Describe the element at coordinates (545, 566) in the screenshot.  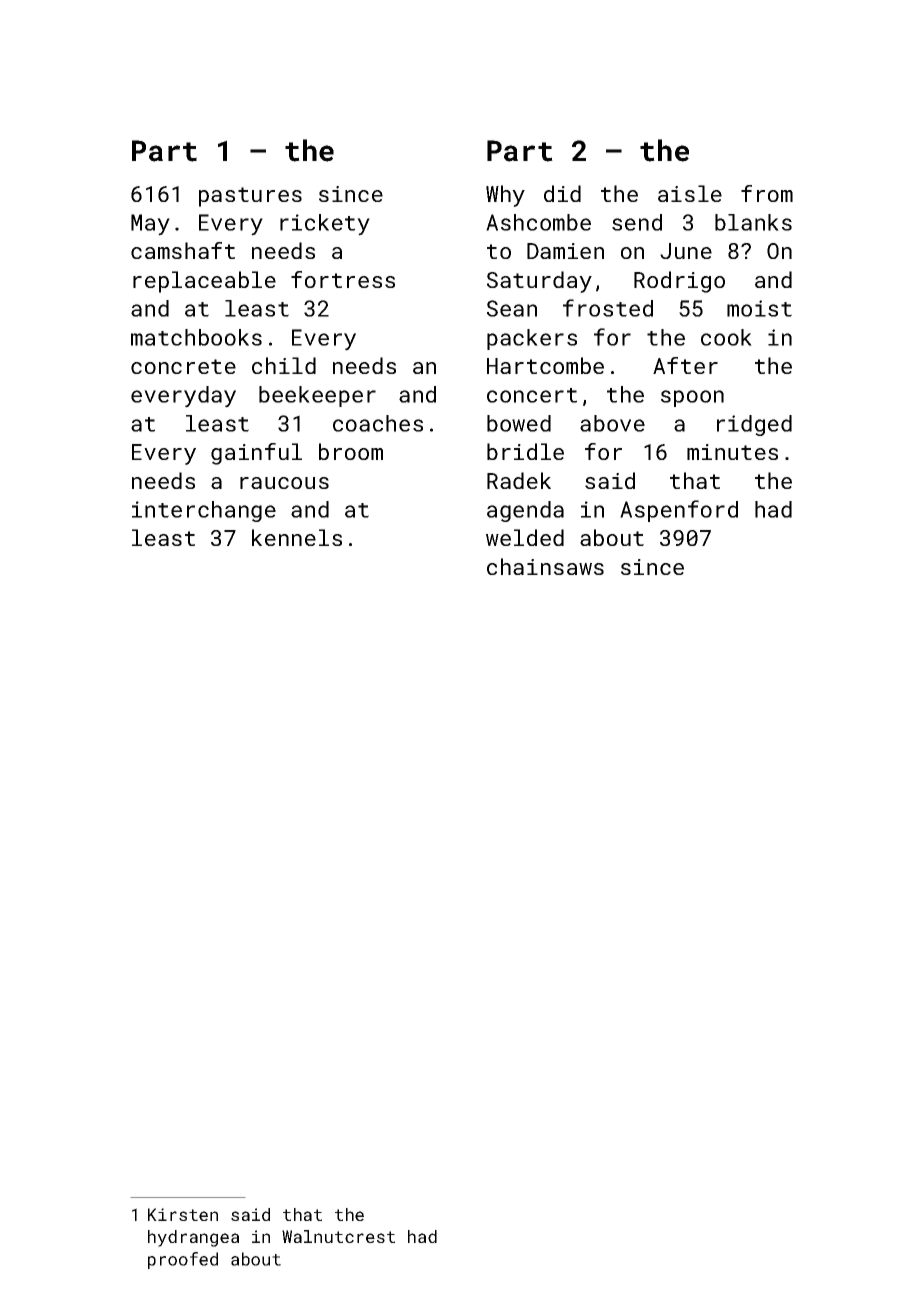
I see `chainsaws` at that location.
